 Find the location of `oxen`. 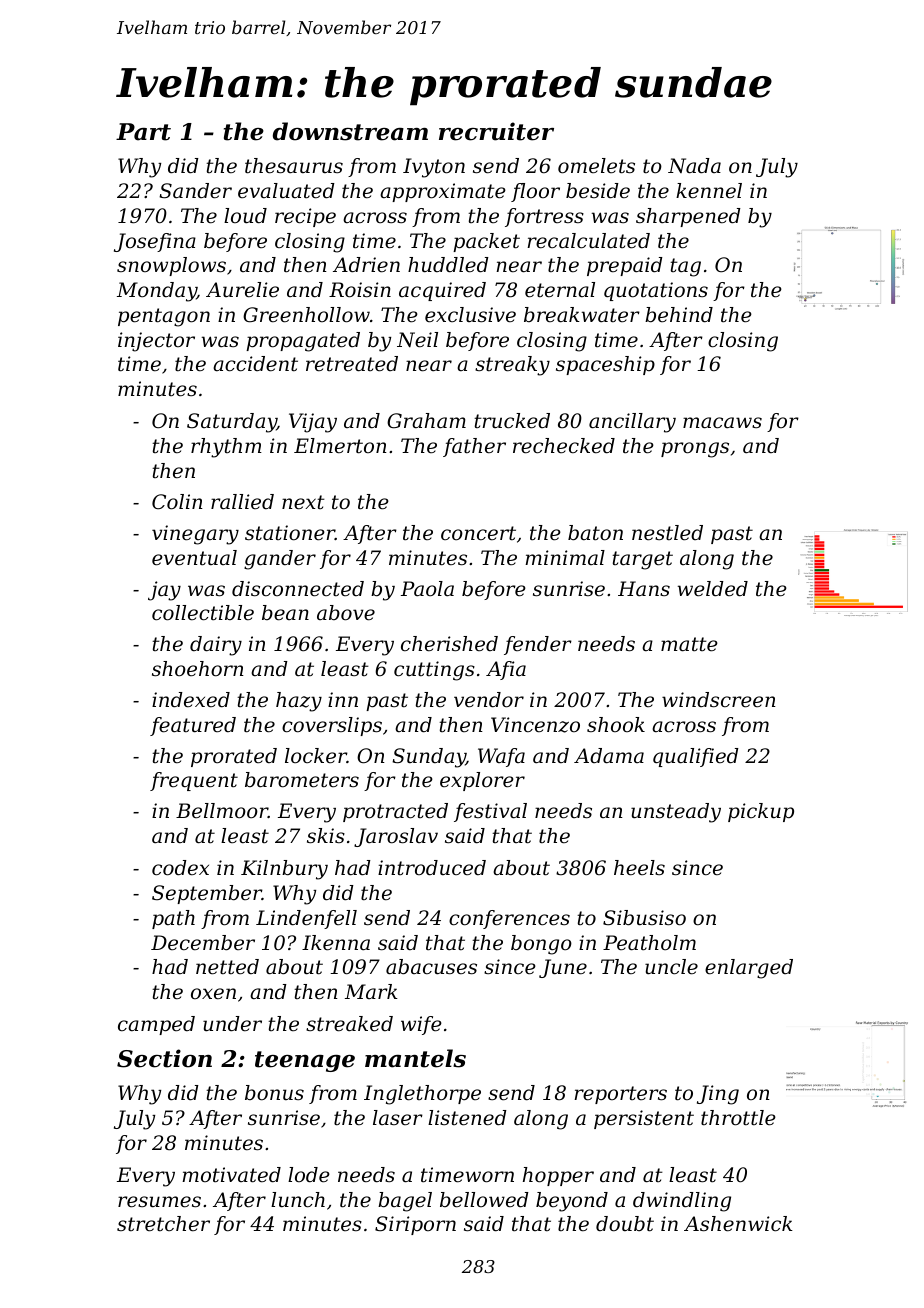

oxen is located at coordinates (213, 994).
